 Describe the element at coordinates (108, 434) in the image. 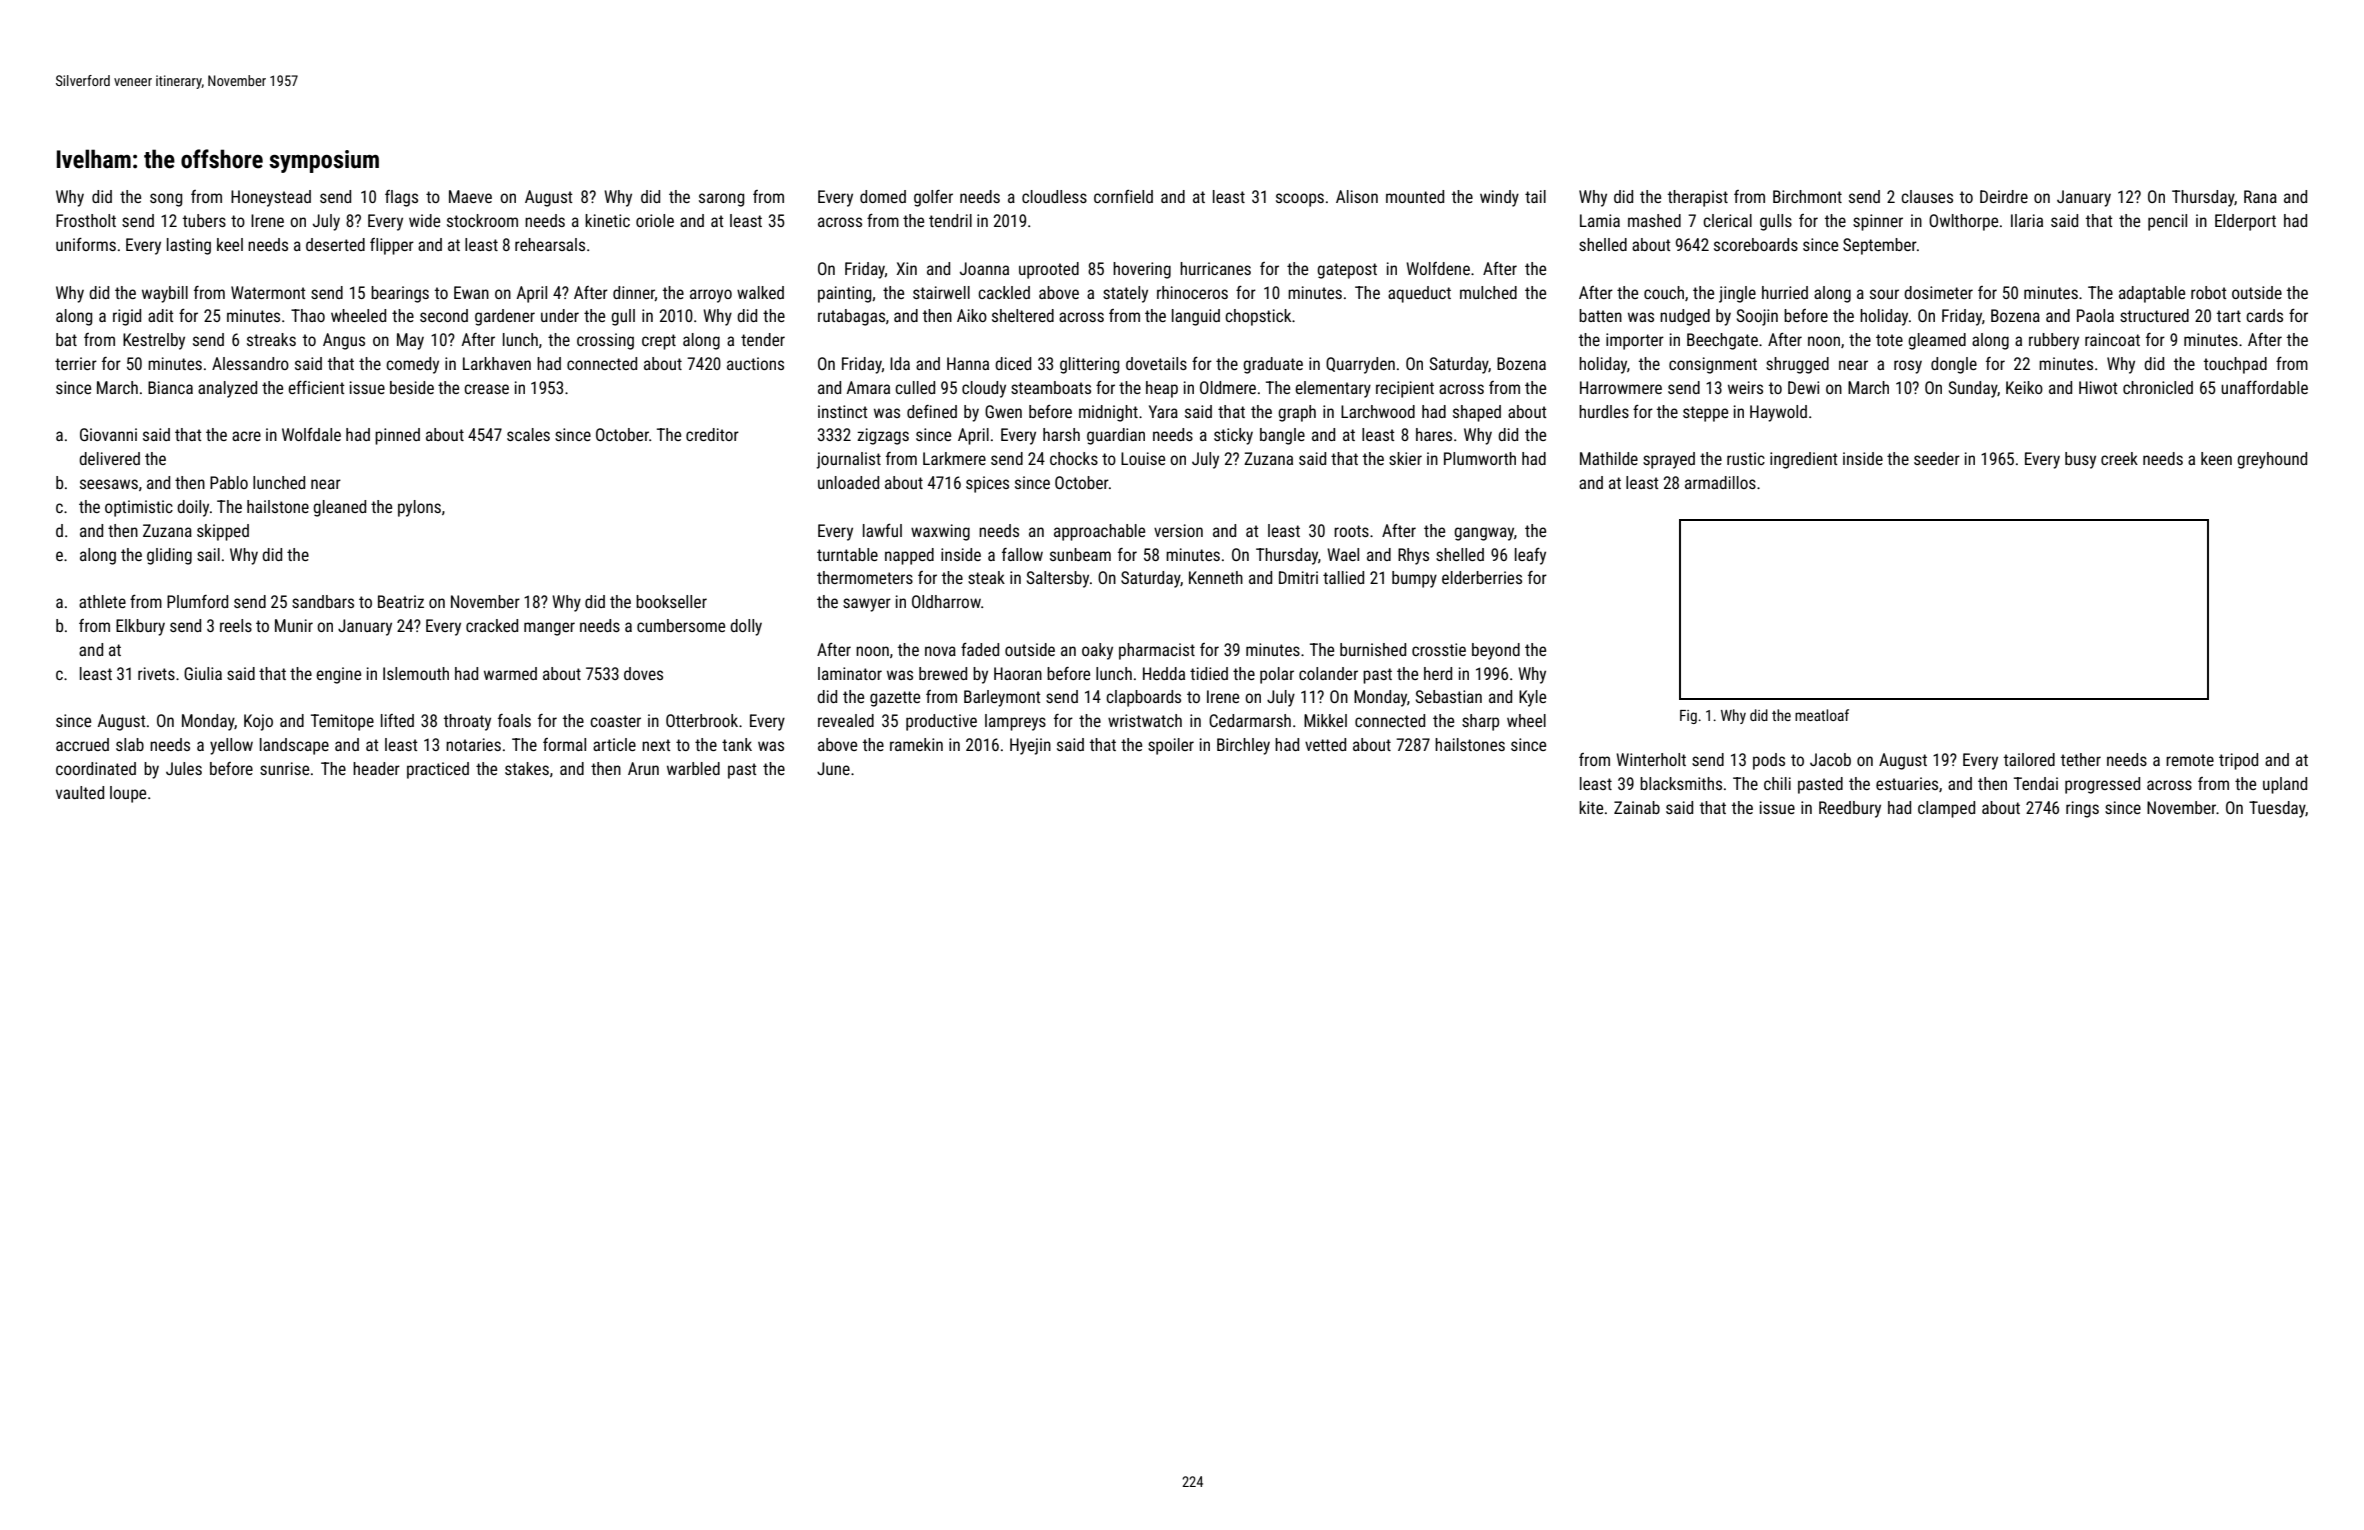

I see `Giovanni` at that location.
